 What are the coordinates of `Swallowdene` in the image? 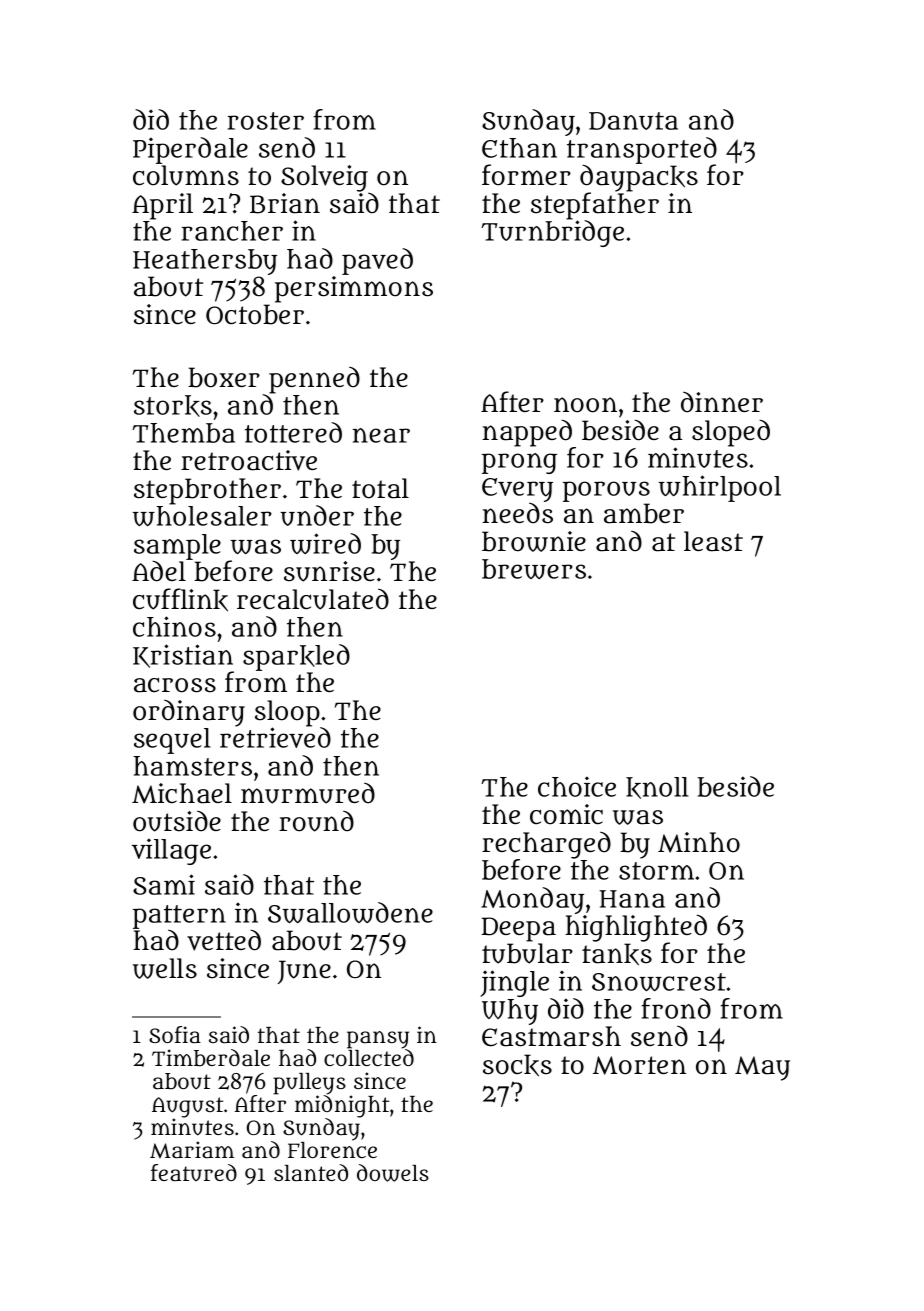 It's located at (350, 912).
